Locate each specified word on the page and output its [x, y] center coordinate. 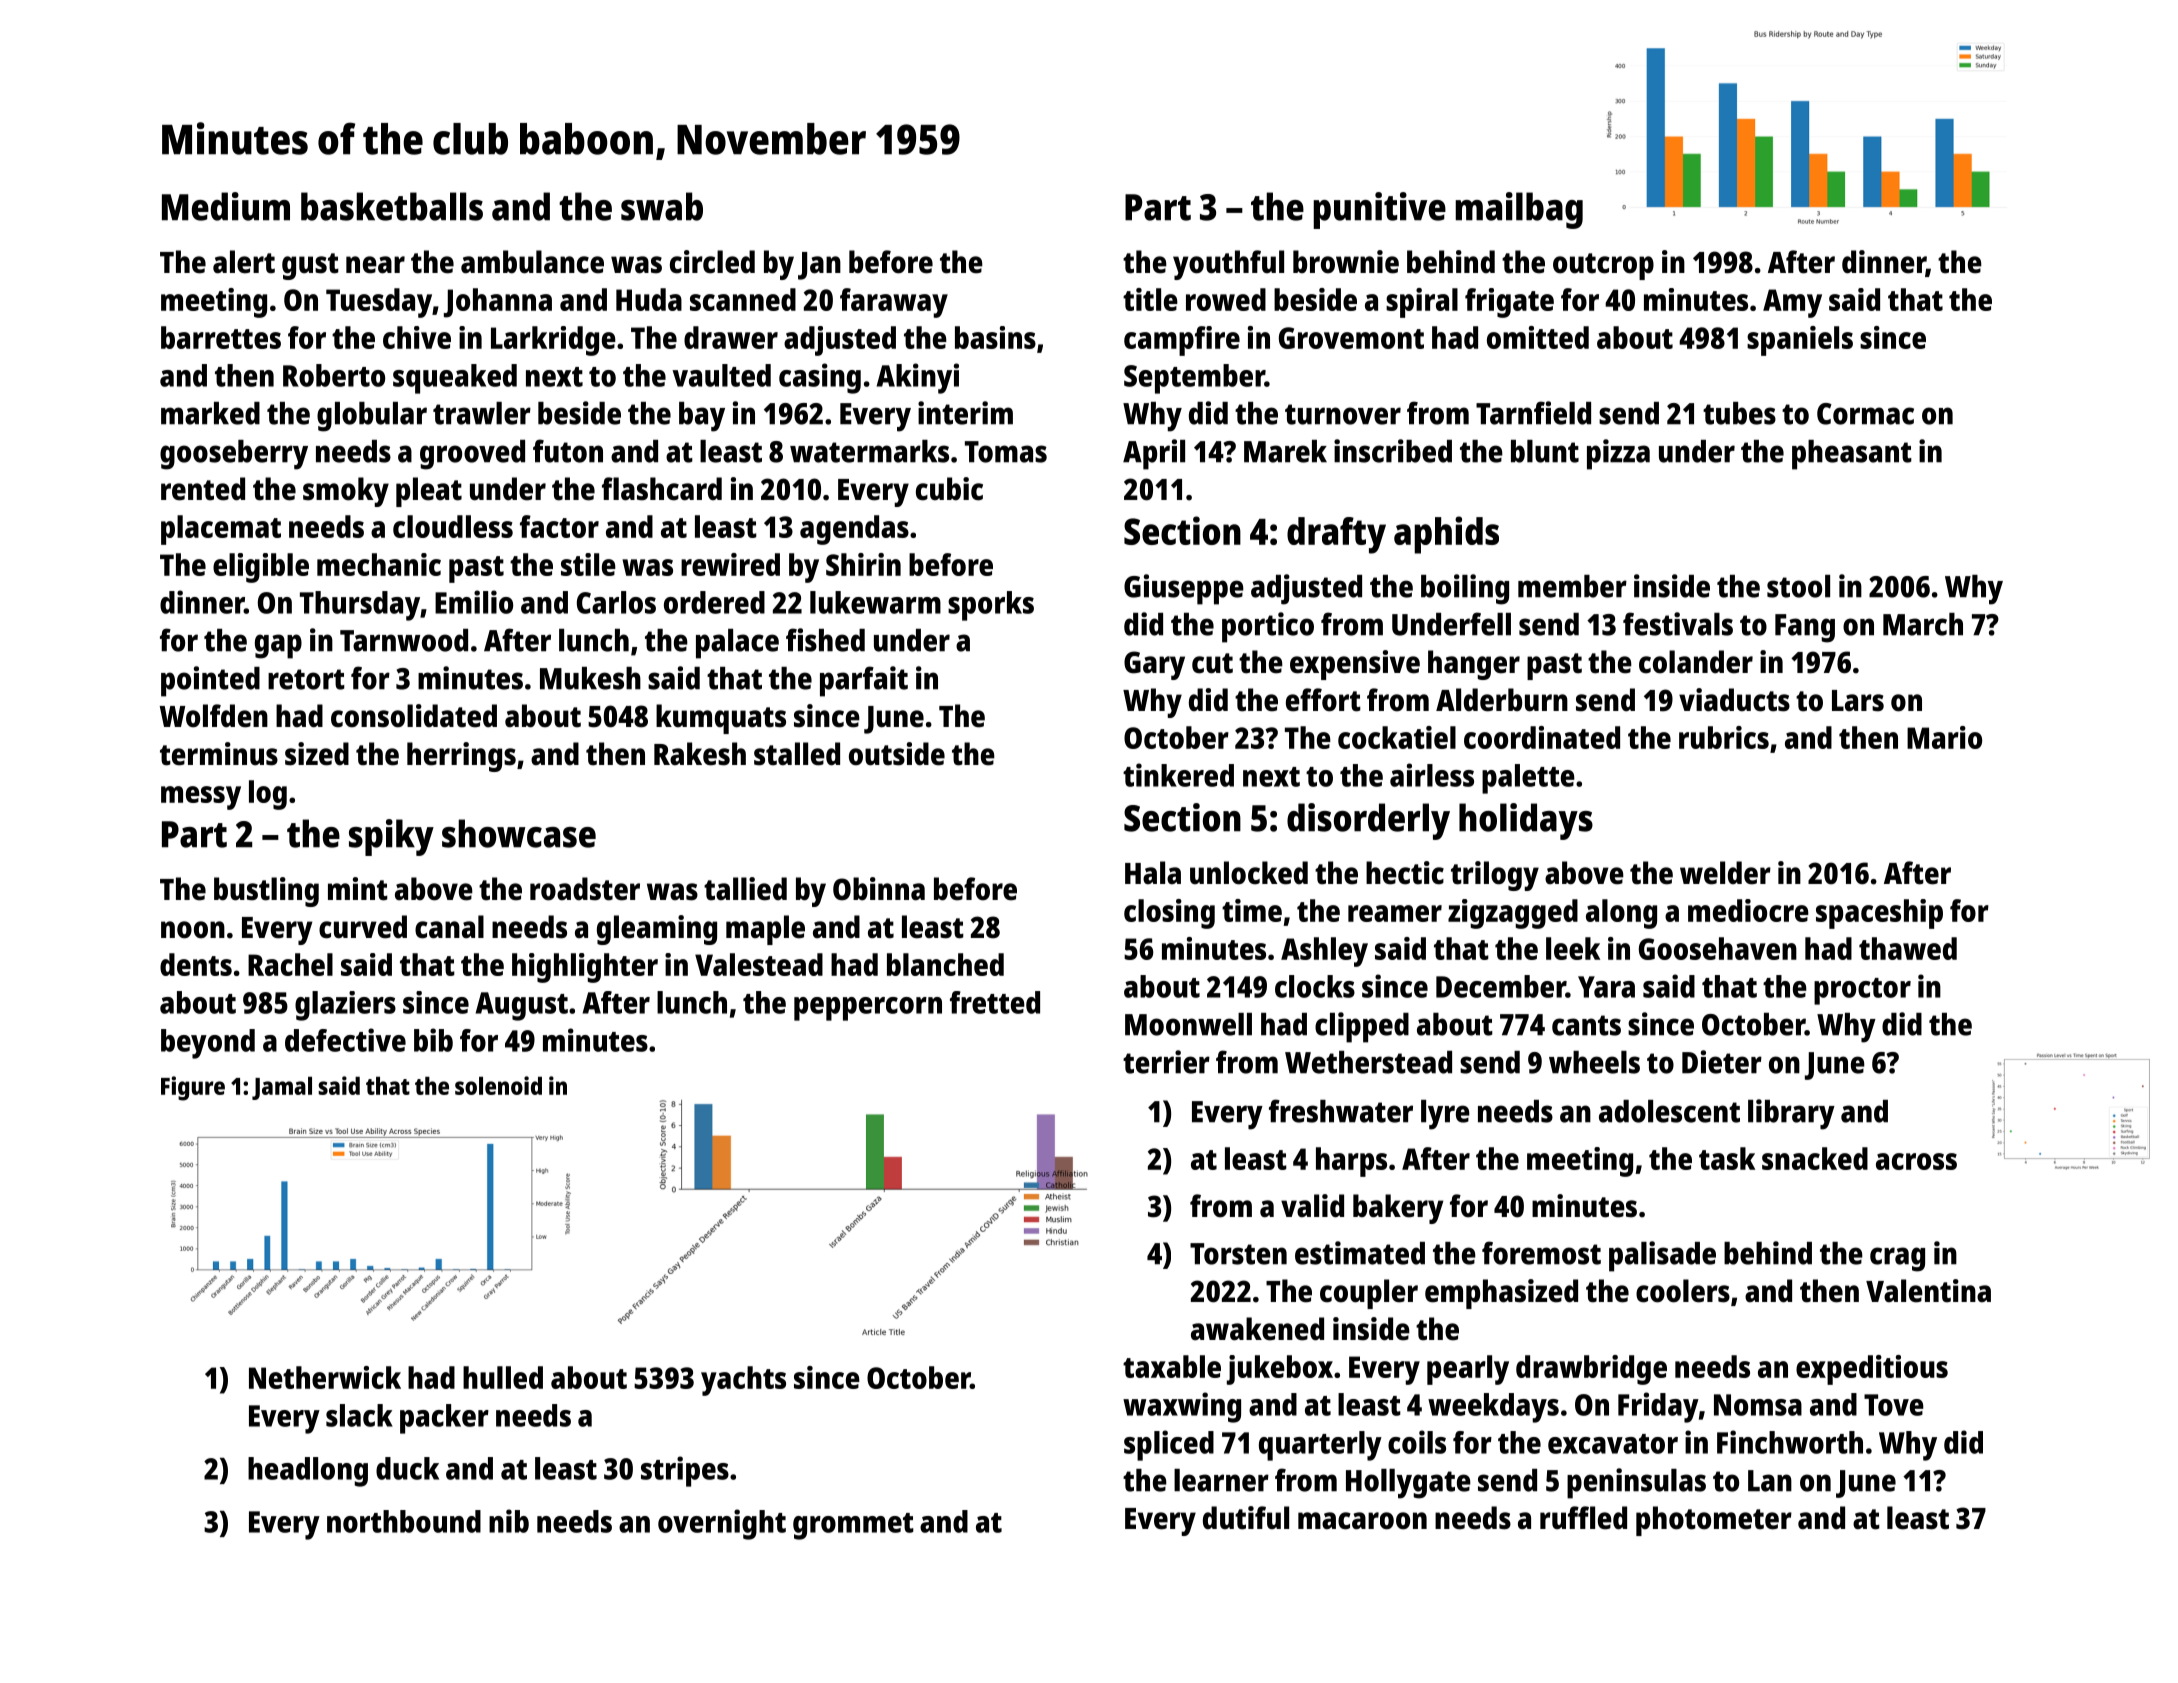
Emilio [474, 602]
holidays [1526, 821]
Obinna [879, 889]
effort [1323, 700]
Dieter [1722, 1062]
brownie [1346, 262]
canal [449, 927]
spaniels [1800, 341]
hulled [503, 1377]
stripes [685, 1471]
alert [244, 262]
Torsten [1238, 1254]
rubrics [1724, 737]
